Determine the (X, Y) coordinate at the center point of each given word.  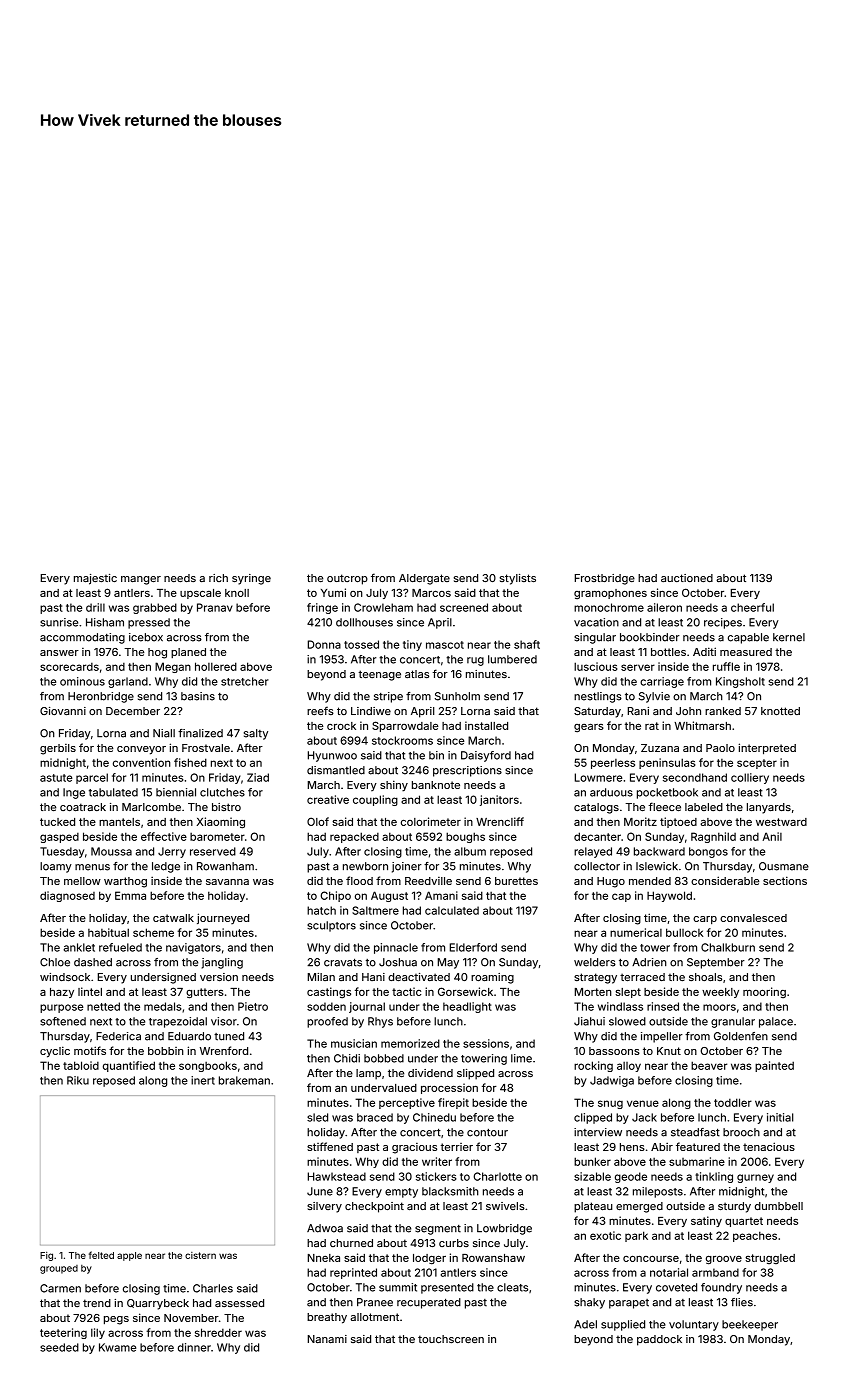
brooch (741, 1132)
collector (597, 866)
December (133, 711)
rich (218, 578)
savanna (227, 882)
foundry (721, 1288)
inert (203, 1080)
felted (101, 1255)
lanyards (769, 808)
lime (521, 1058)
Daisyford (486, 756)
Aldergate (424, 579)
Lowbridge (504, 1229)
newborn (365, 866)
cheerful (752, 607)
